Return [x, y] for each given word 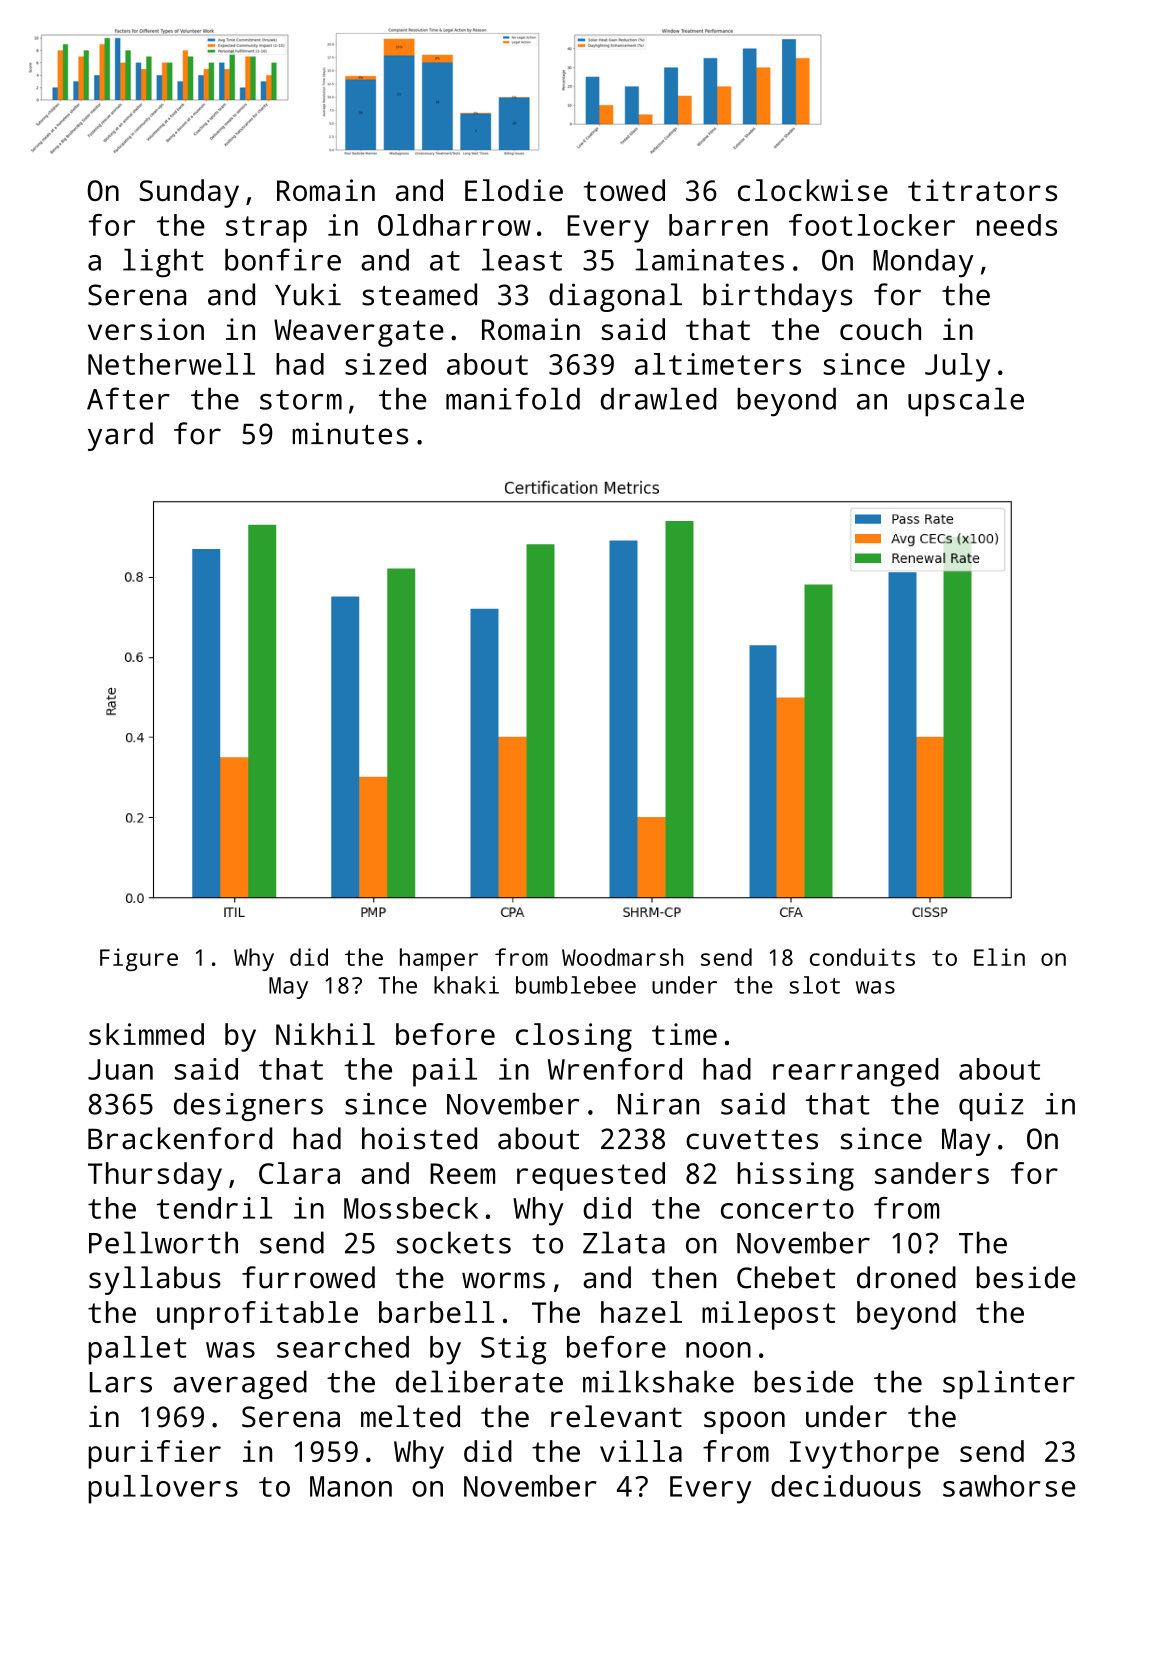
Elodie [514, 190]
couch [880, 329]
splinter [1009, 1384]
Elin [999, 957]
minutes [350, 433]
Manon [351, 1486]
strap [266, 229]
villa [641, 1451]
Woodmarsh [622, 957]
